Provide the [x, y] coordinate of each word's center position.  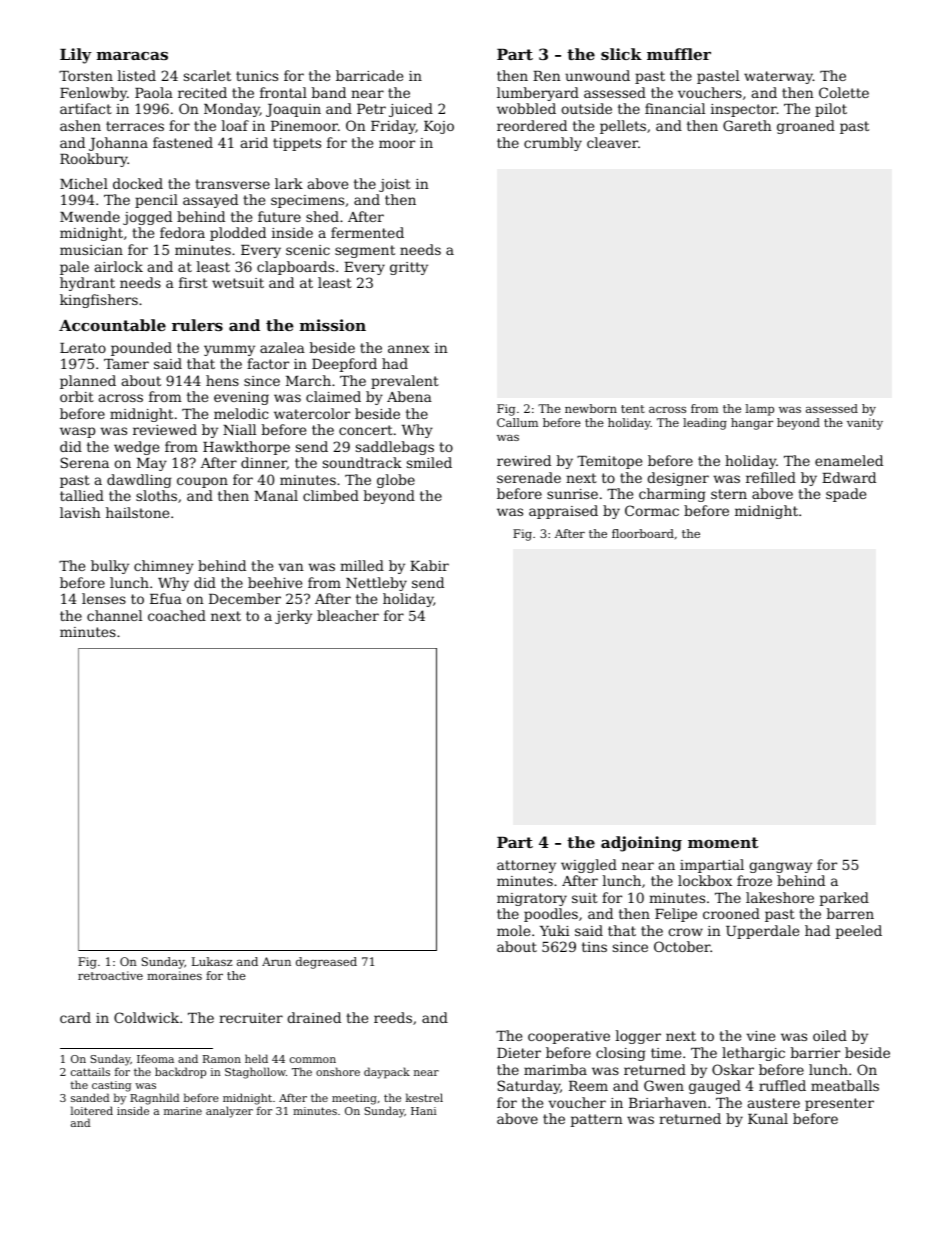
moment [723, 842]
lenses [104, 598]
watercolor [312, 413]
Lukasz [212, 961]
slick [621, 54]
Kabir [429, 565]
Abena [409, 396]
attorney [526, 866]
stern [729, 494]
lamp [760, 410]
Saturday [528, 1087]
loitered [92, 1110]
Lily [76, 56]
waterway [778, 77]
